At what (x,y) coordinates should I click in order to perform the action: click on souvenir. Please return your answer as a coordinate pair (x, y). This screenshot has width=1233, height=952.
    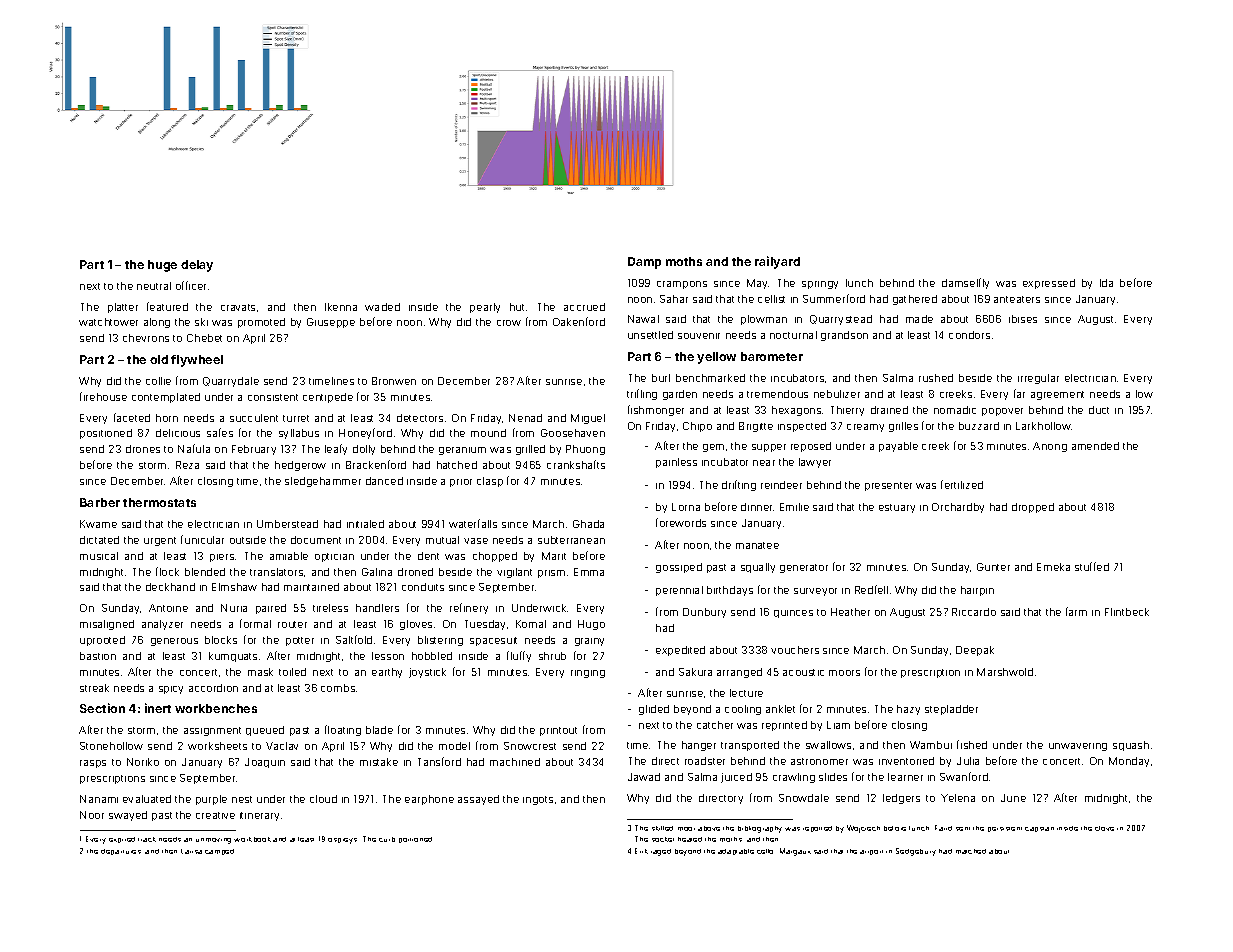
    Looking at the image, I should click on (699, 336).
